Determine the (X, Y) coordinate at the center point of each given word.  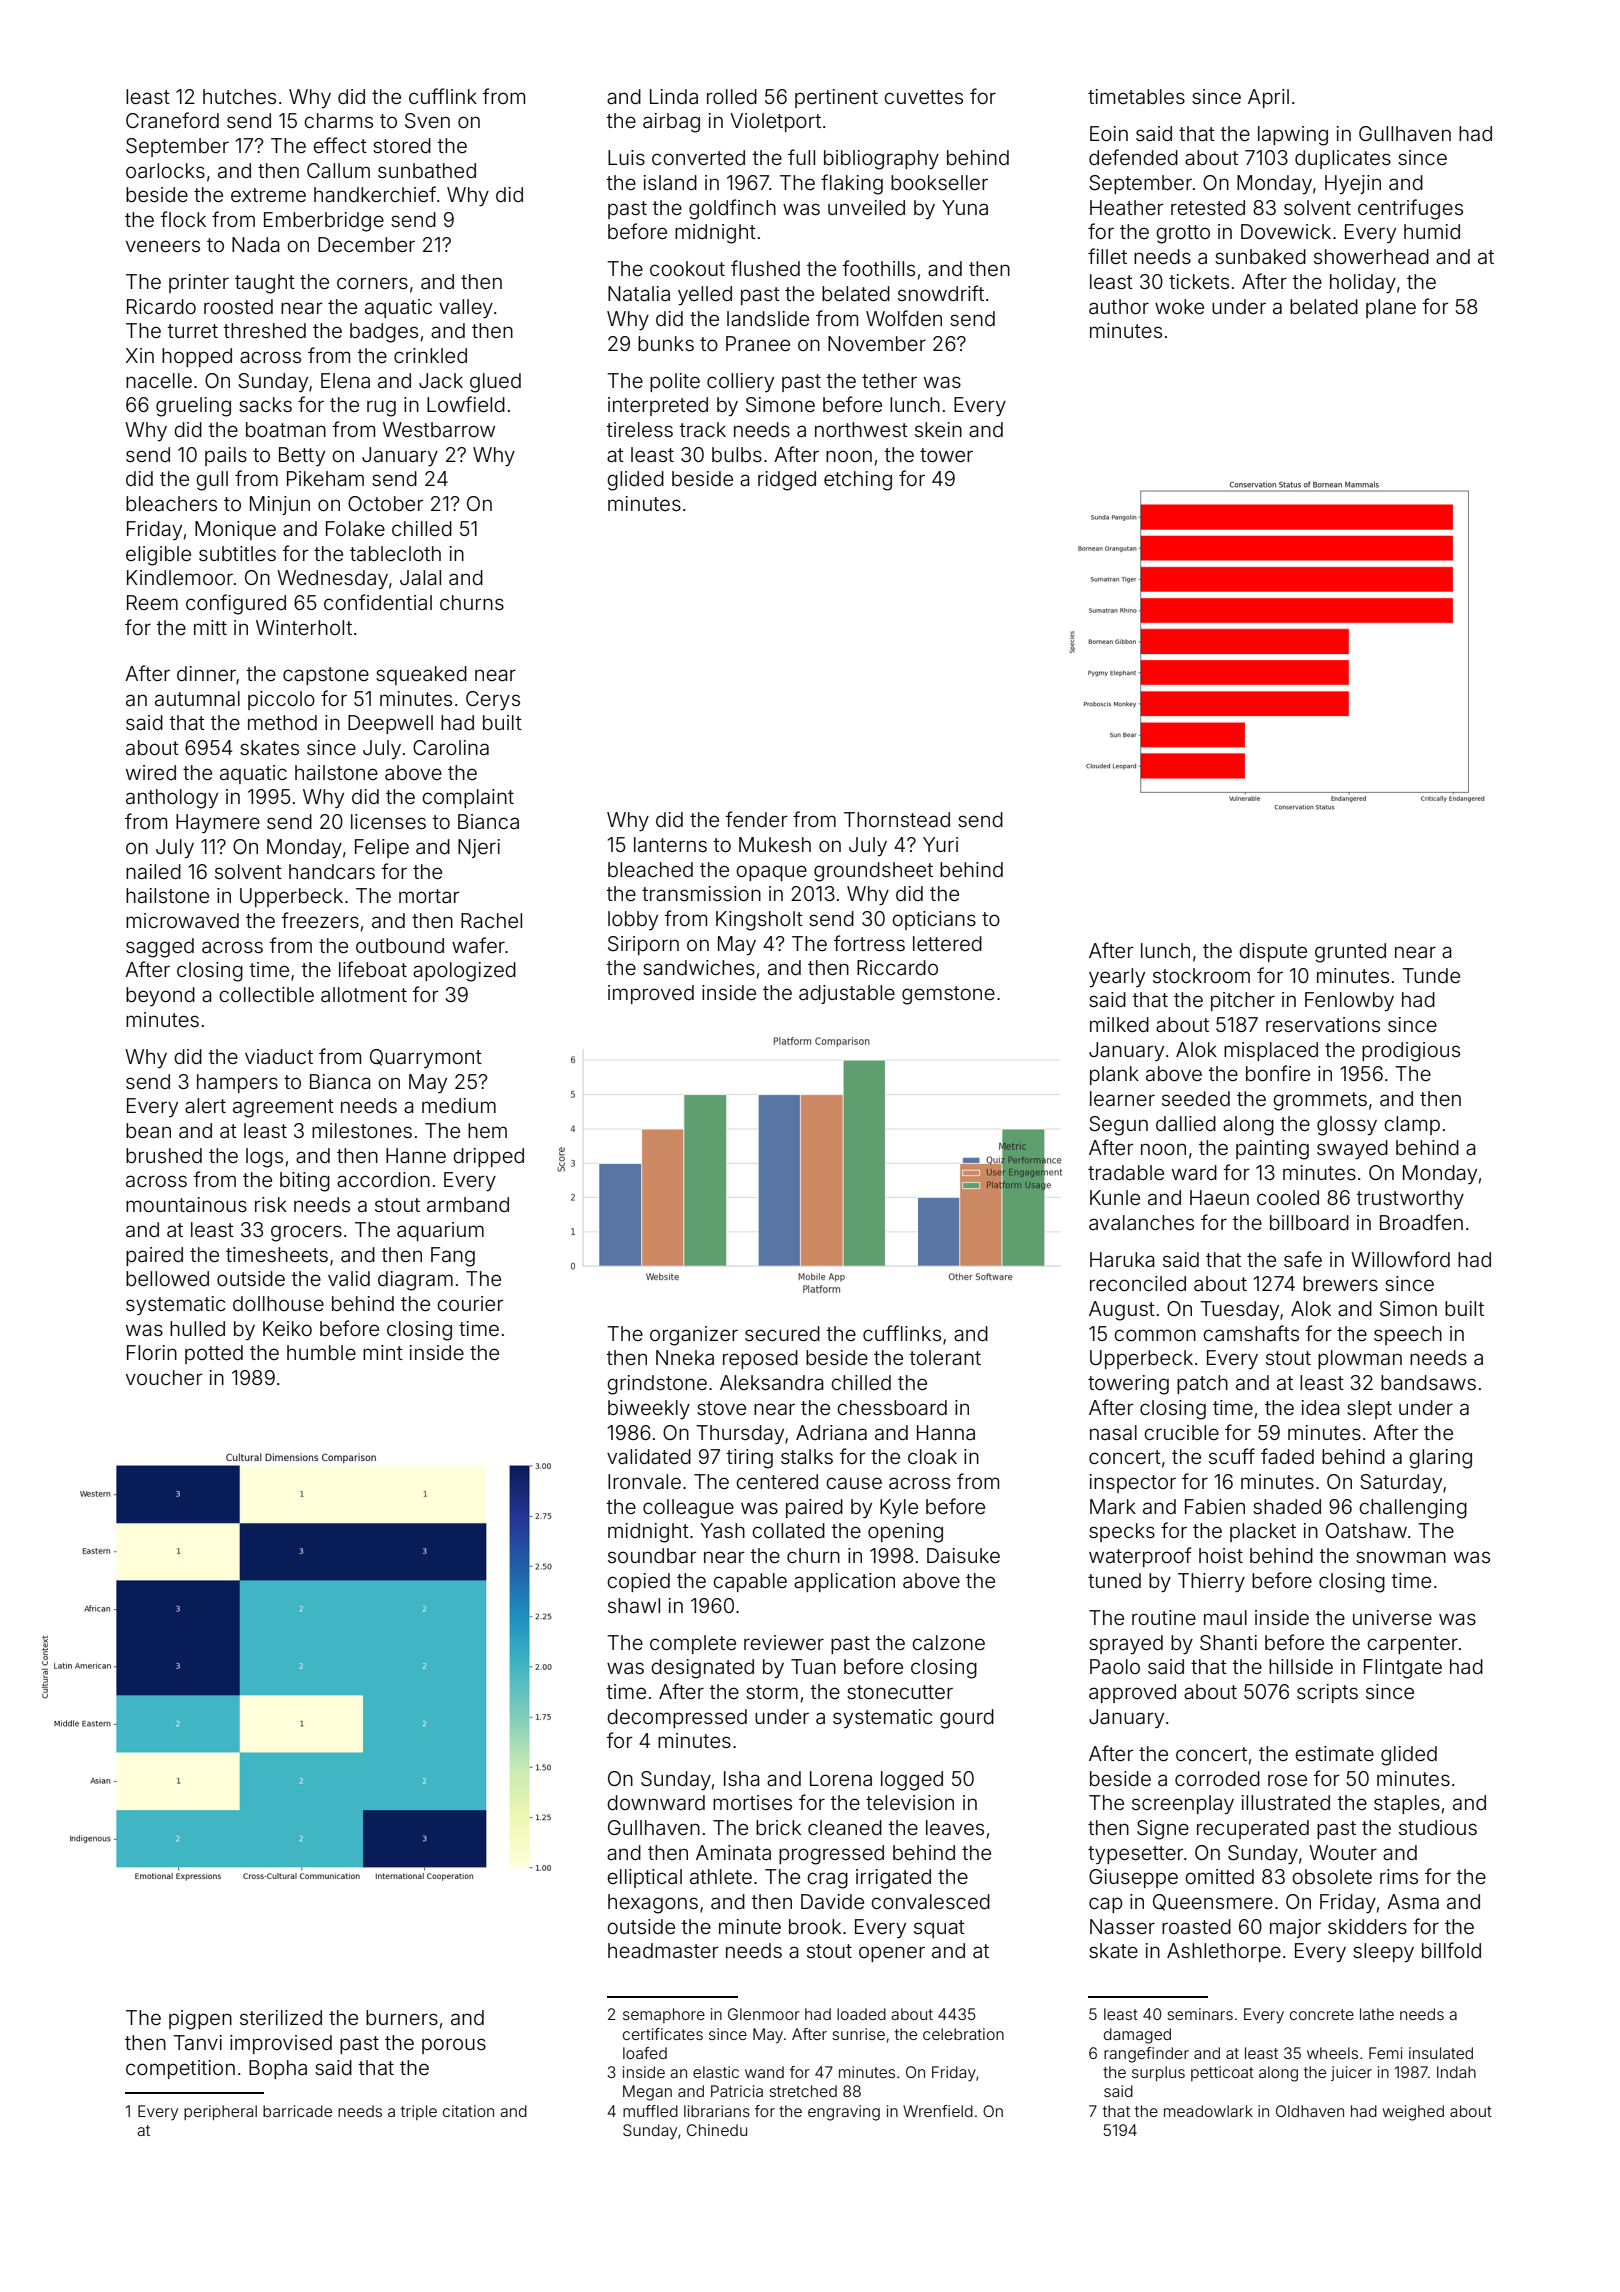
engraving (844, 2113)
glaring (1440, 1459)
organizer (694, 1336)
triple (419, 2112)
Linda (674, 96)
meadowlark (1208, 2111)
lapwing (1293, 136)
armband (468, 1204)
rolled (732, 96)
